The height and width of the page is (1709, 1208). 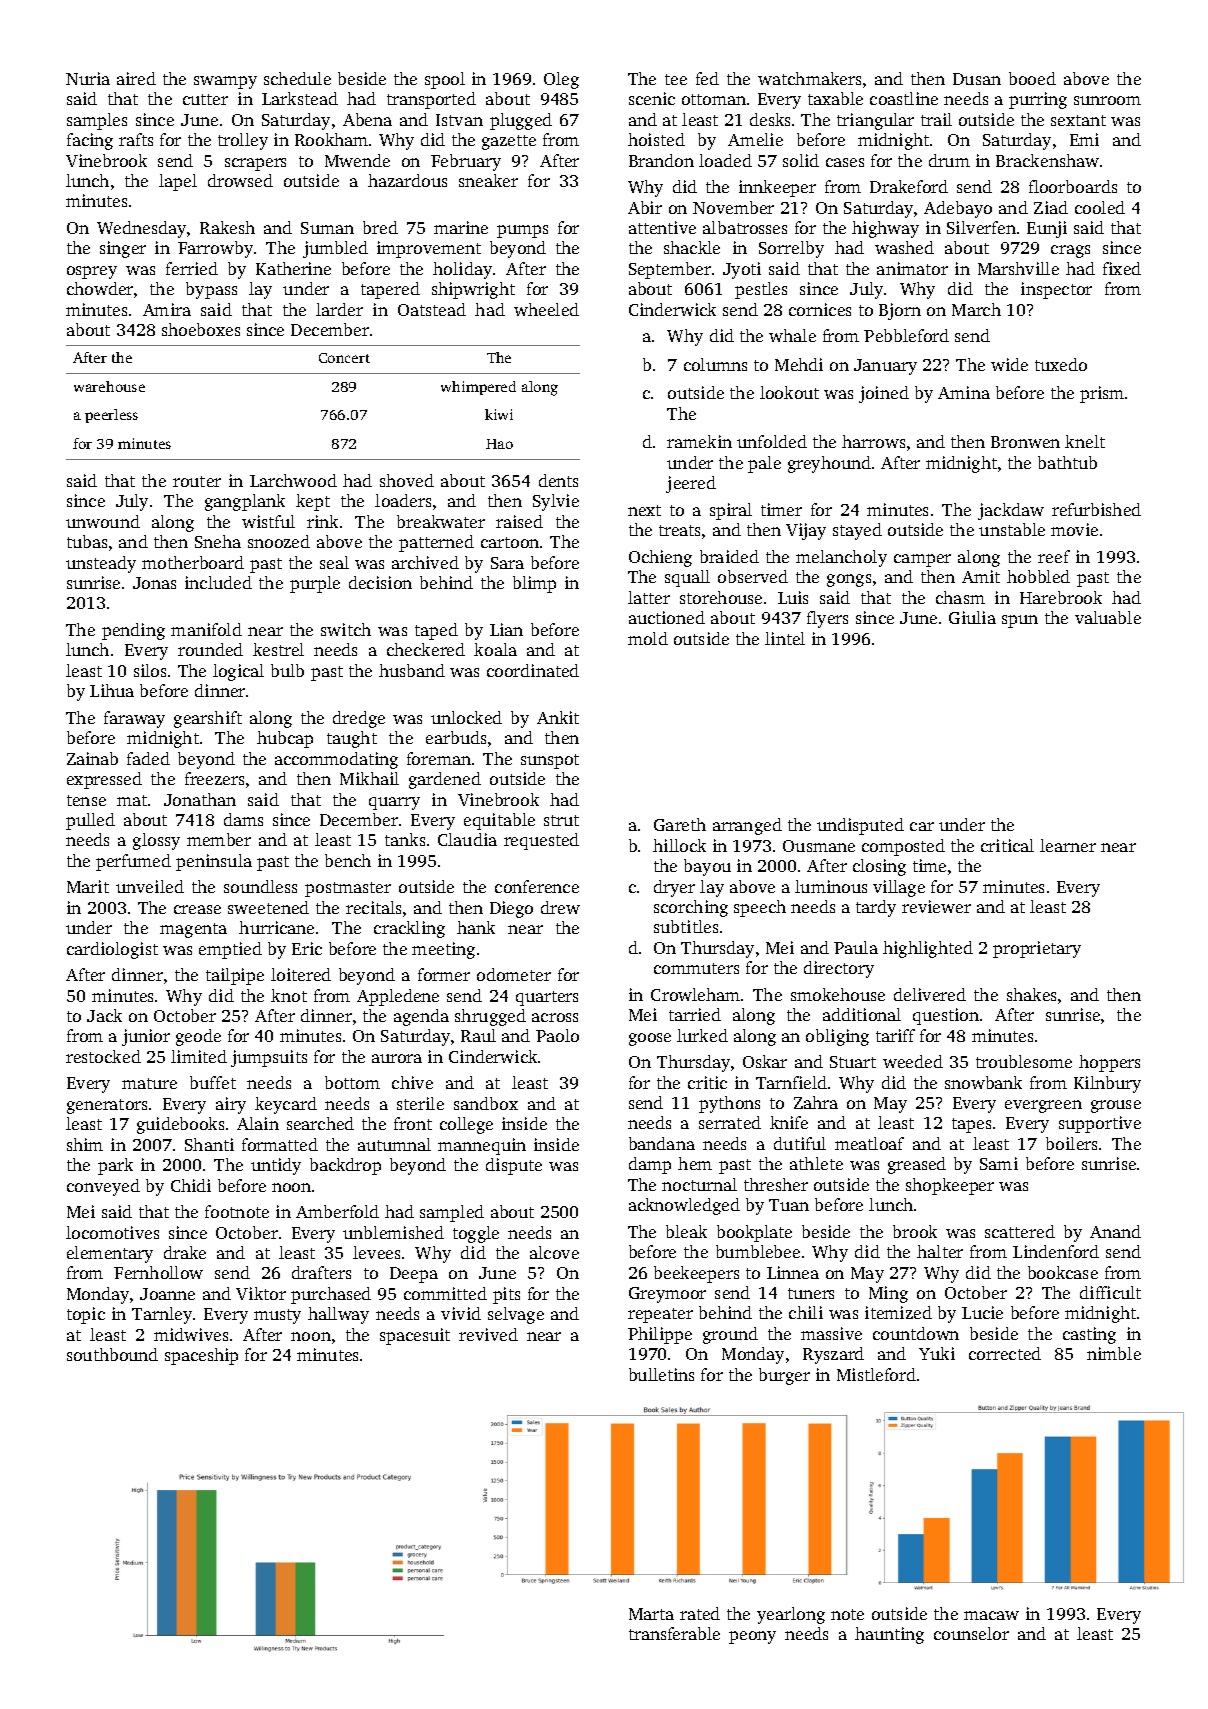 I want to click on spaceship, so click(x=201, y=1356).
